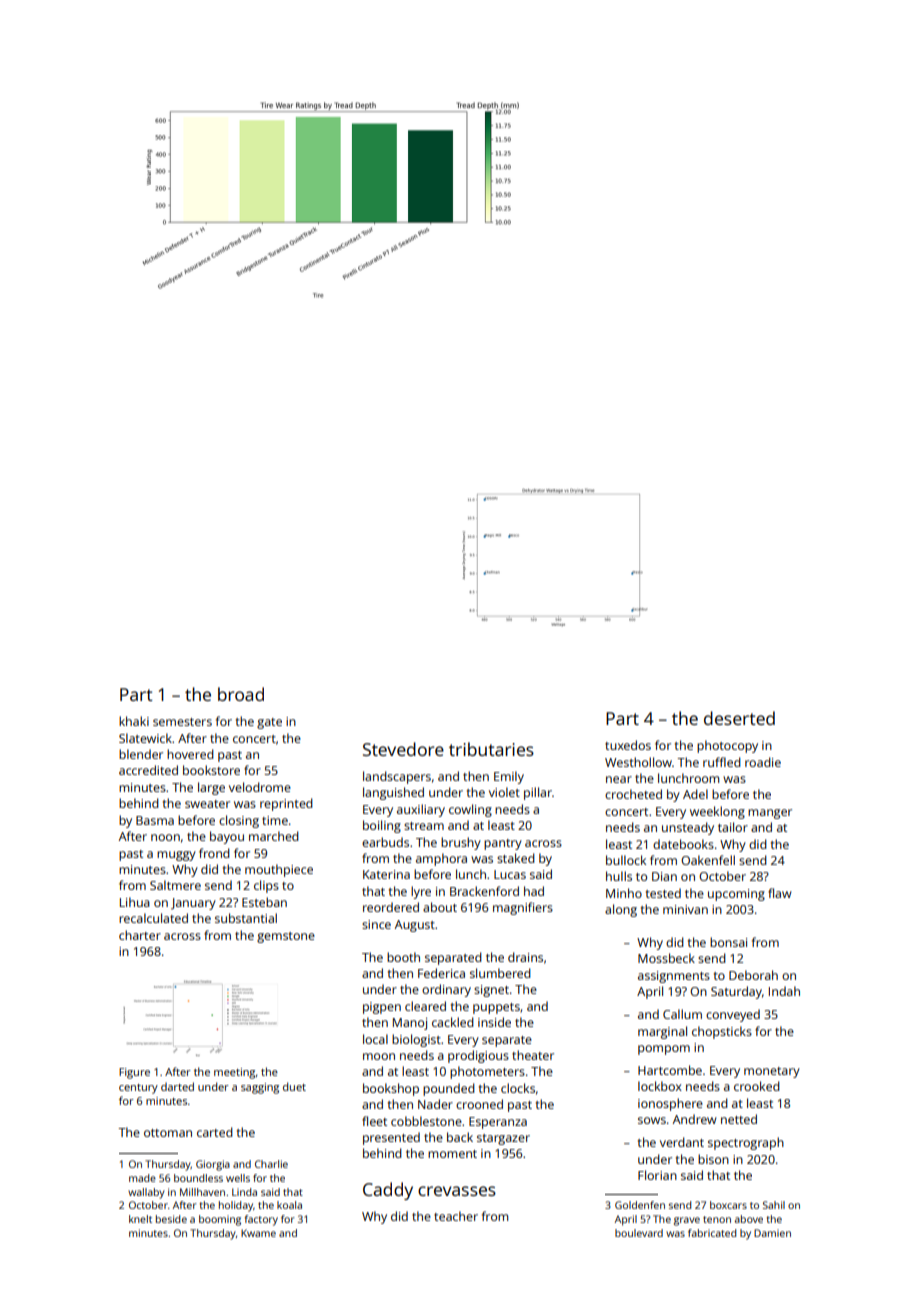 Image resolution: width=924 pixels, height=1308 pixels. Describe the element at coordinates (739, 718) in the screenshot. I see `deserted` at that location.
